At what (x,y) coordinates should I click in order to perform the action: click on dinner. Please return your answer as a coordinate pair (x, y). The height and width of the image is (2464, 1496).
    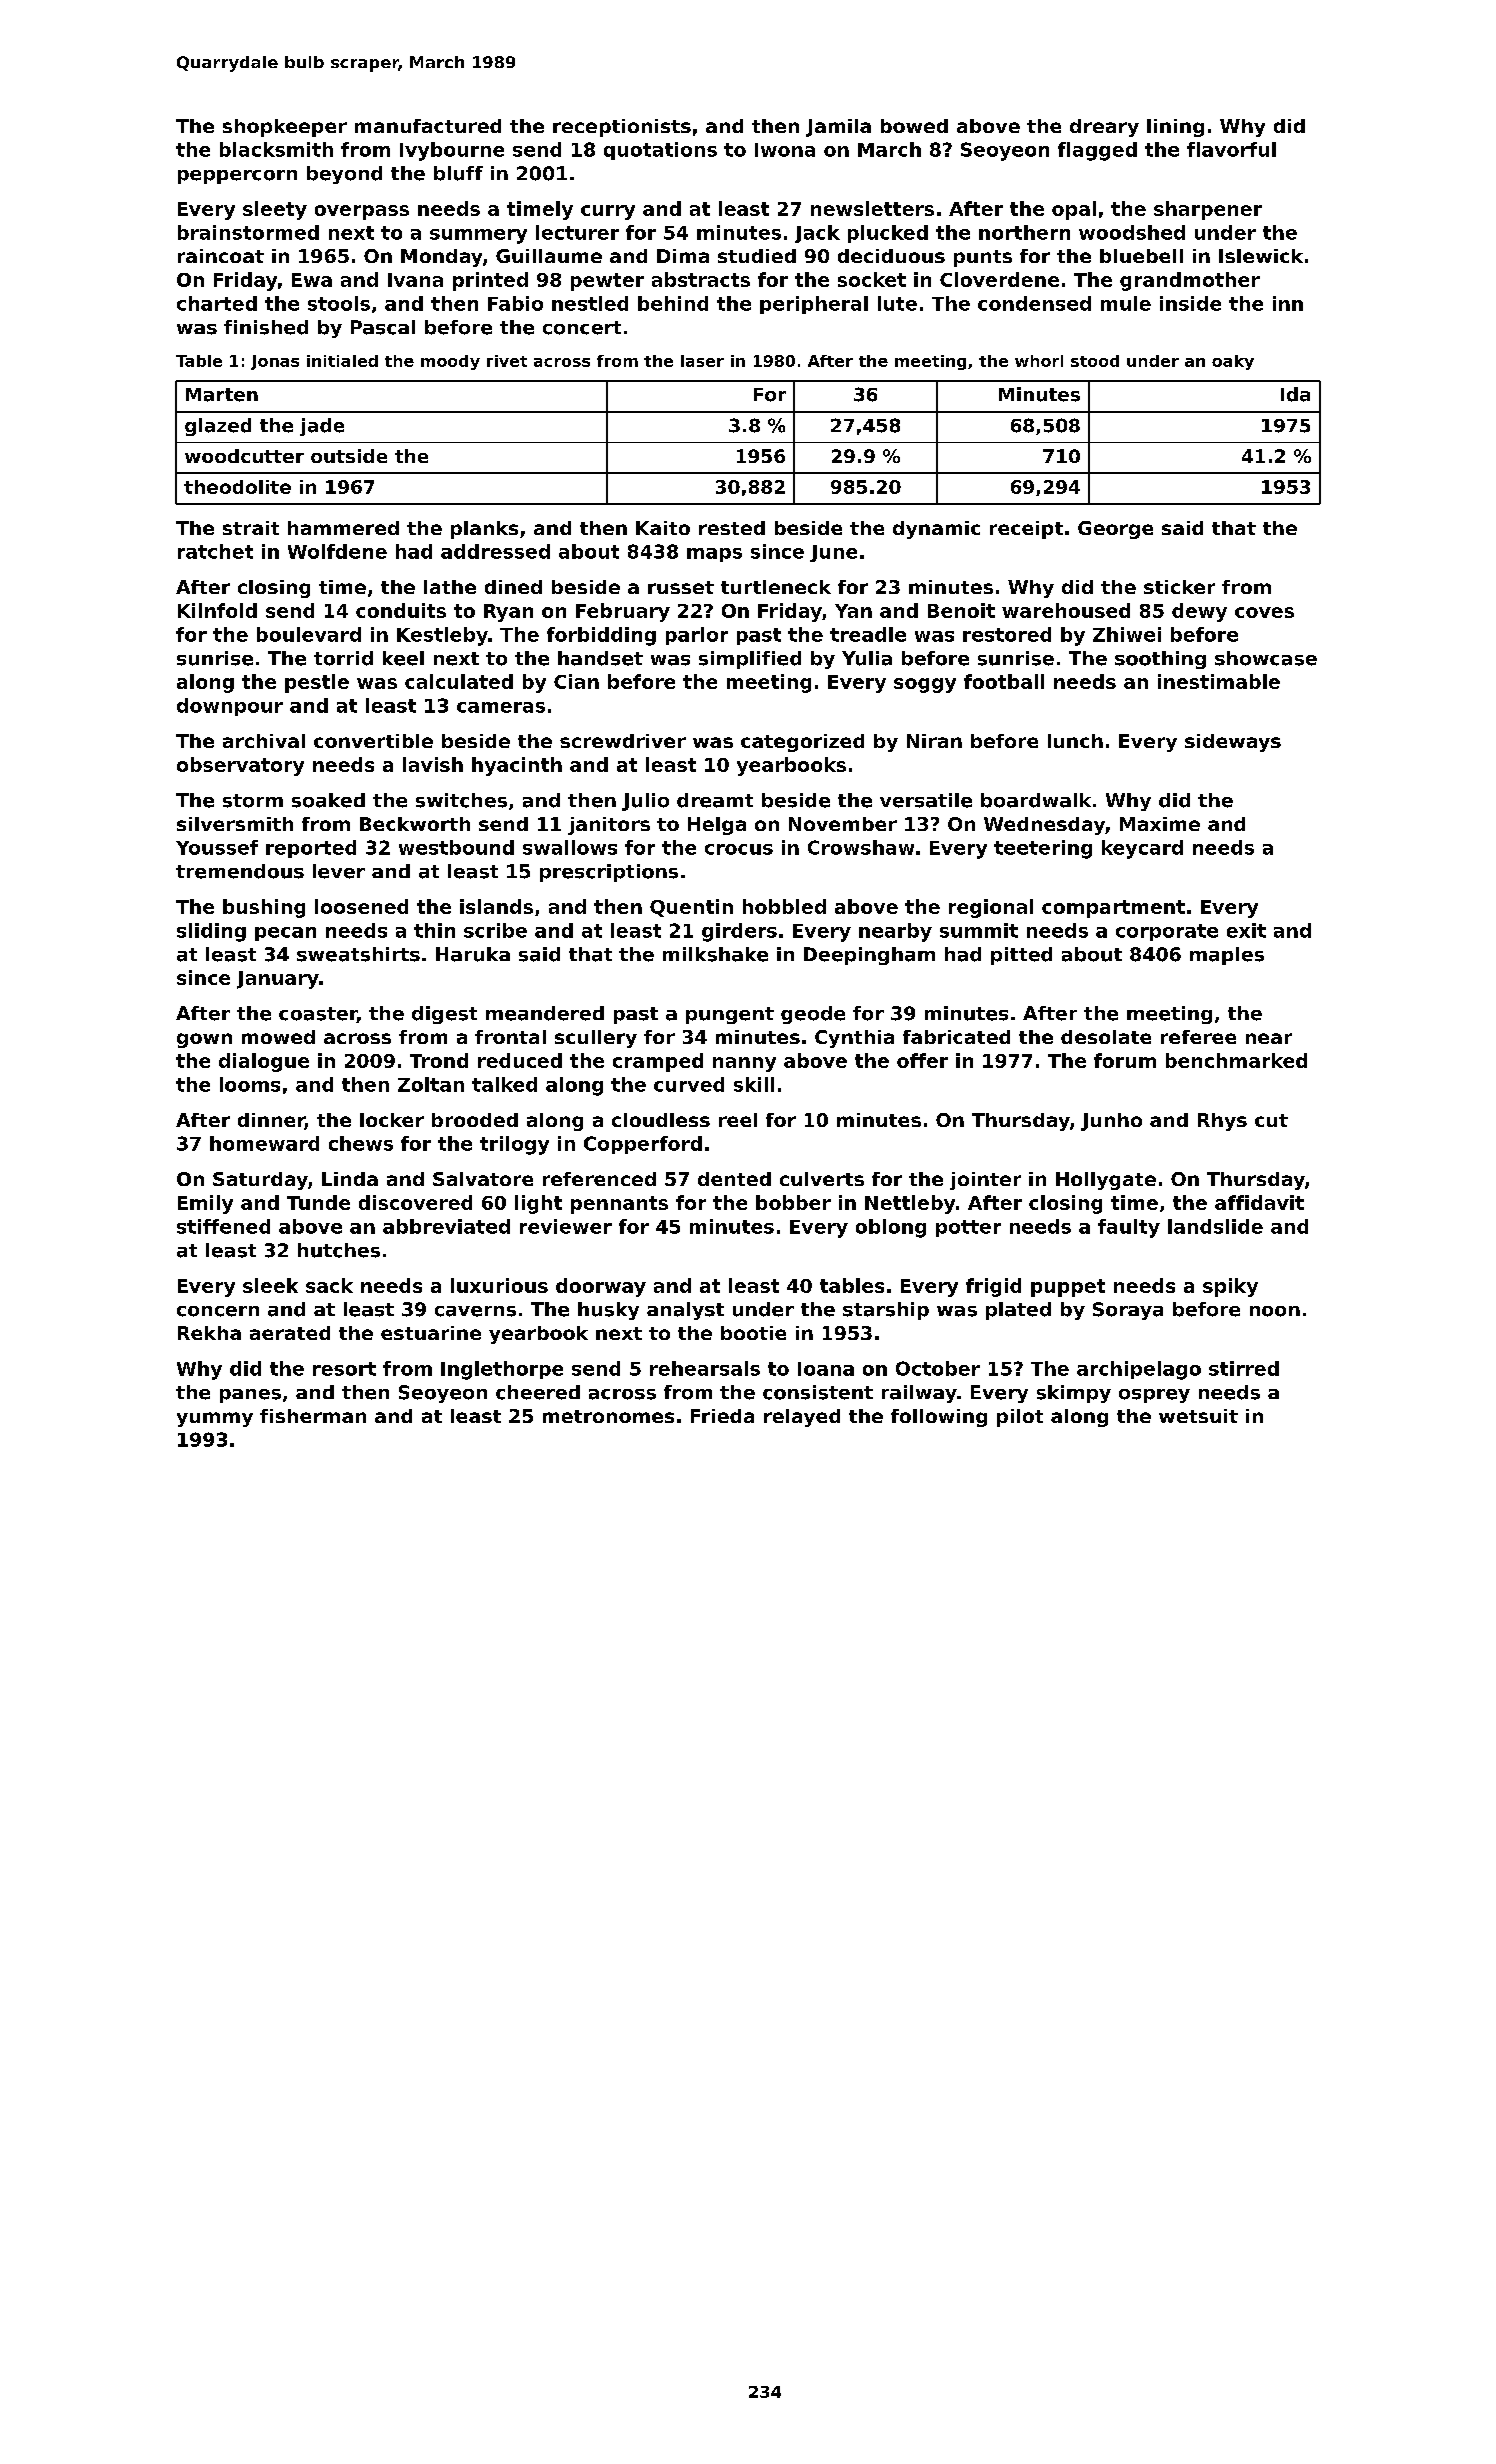
    Looking at the image, I should click on (271, 1121).
